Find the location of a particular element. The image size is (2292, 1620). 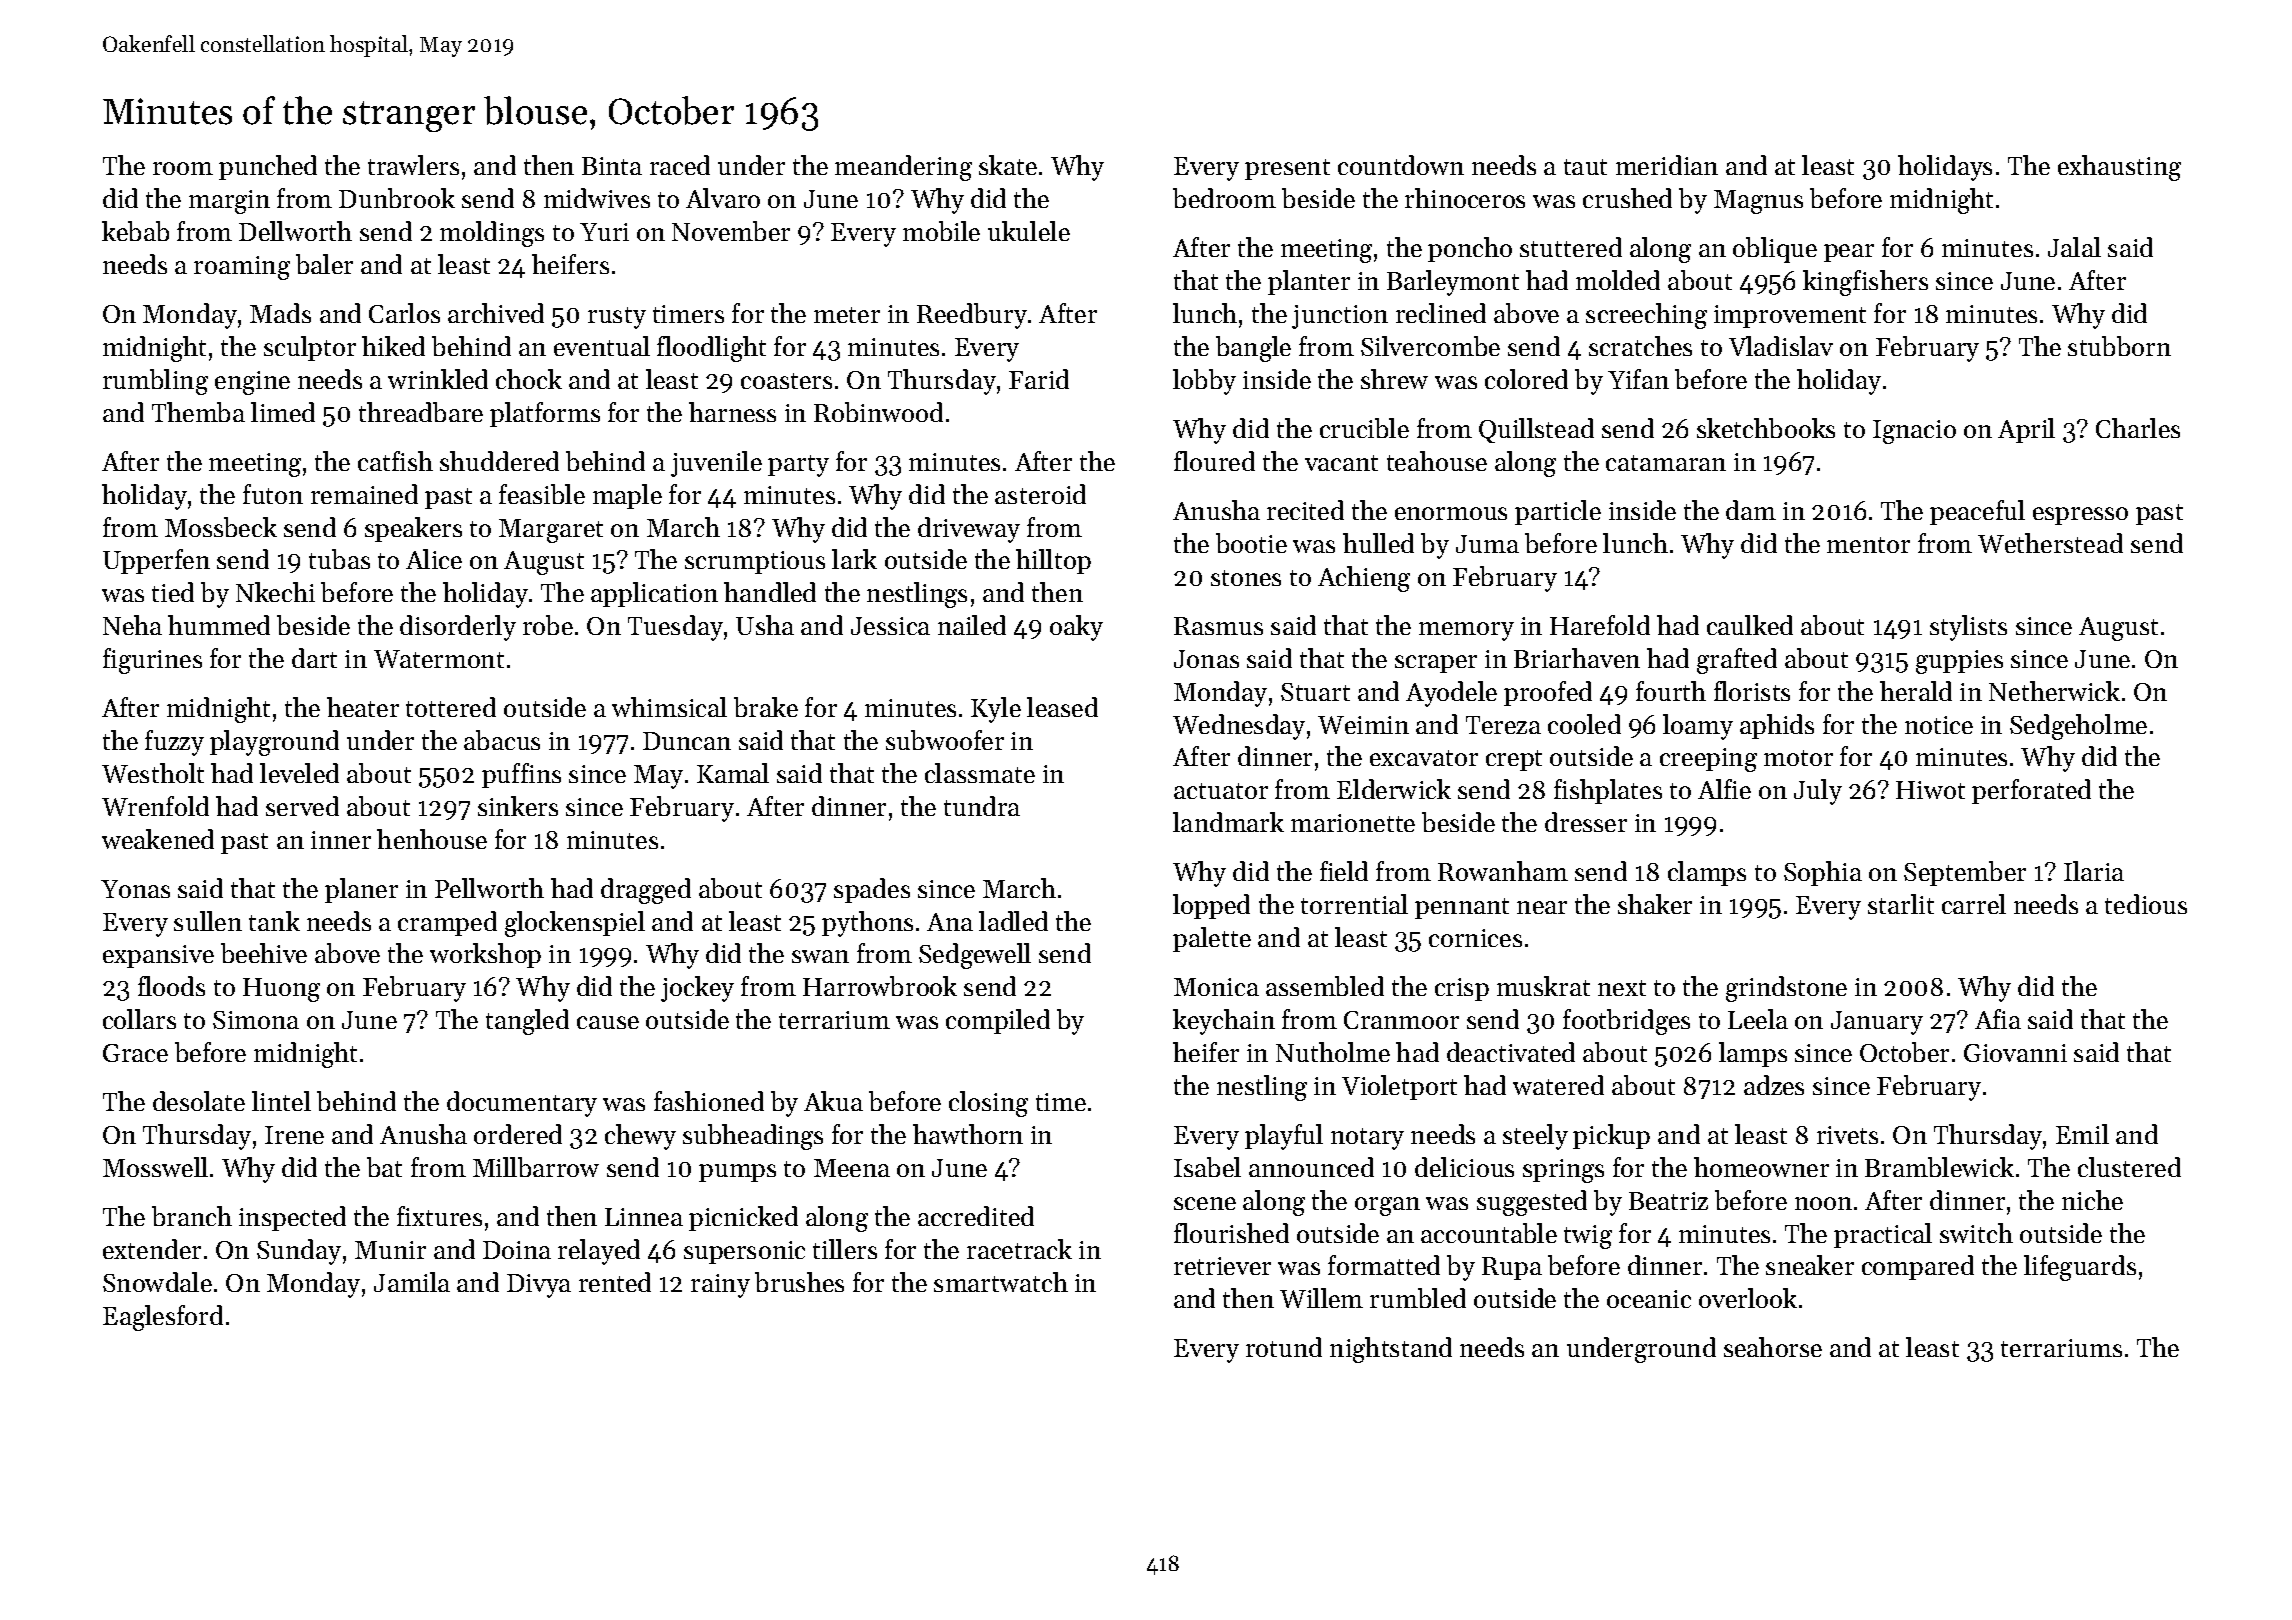

Eaglesford is located at coordinates (163, 1318).
